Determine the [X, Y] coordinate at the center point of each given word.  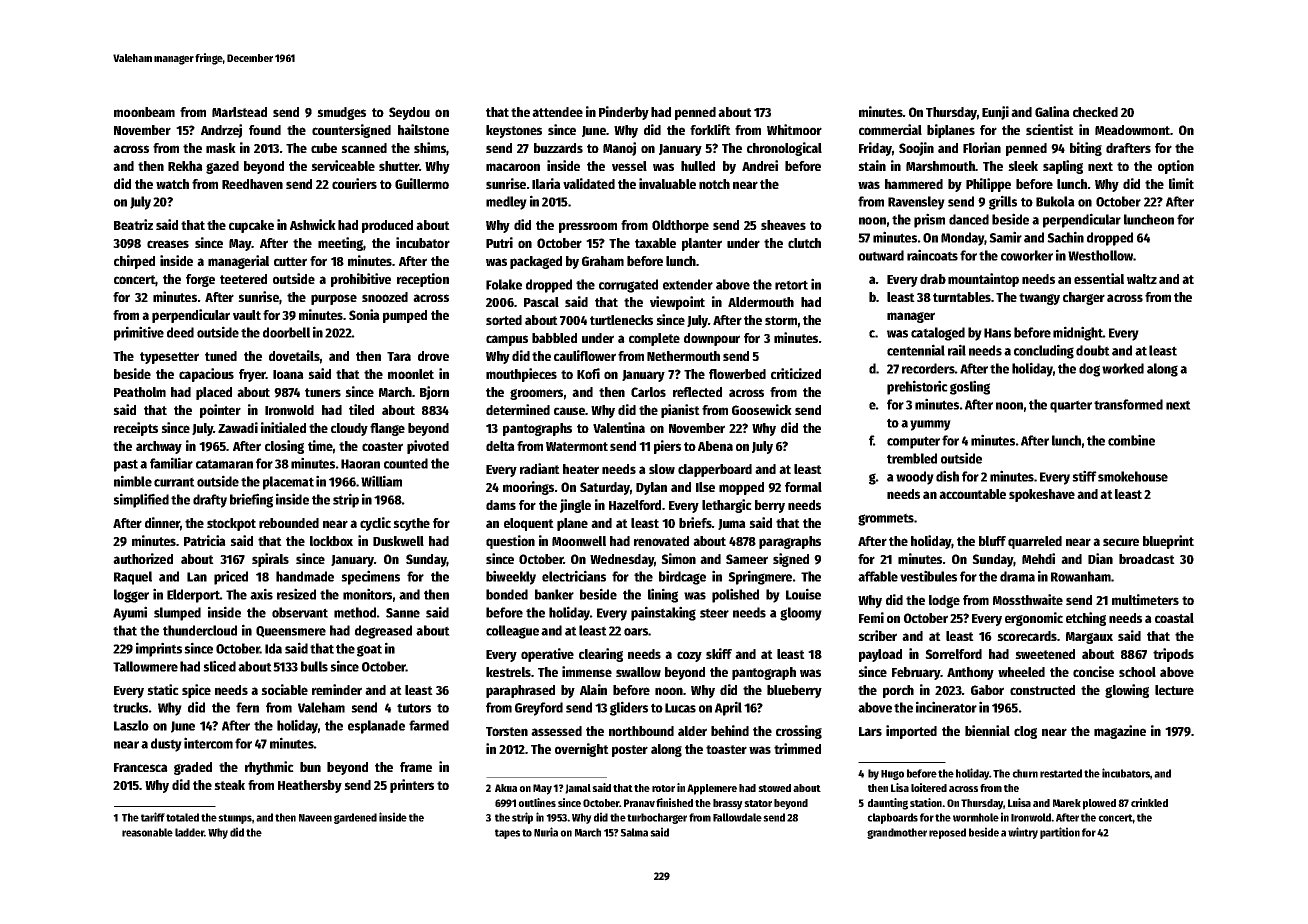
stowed [774, 788]
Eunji [995, 113]
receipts [136, 429]
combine [1131, 440]
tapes [507, 834]
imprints [159, 649]
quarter [1071, 406]
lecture [1174, 690]
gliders [629, 708]
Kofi [588, 373]
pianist [680, 411]
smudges [341, 113]
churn [1025, 773]
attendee [557, 112]
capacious [206, 375]
